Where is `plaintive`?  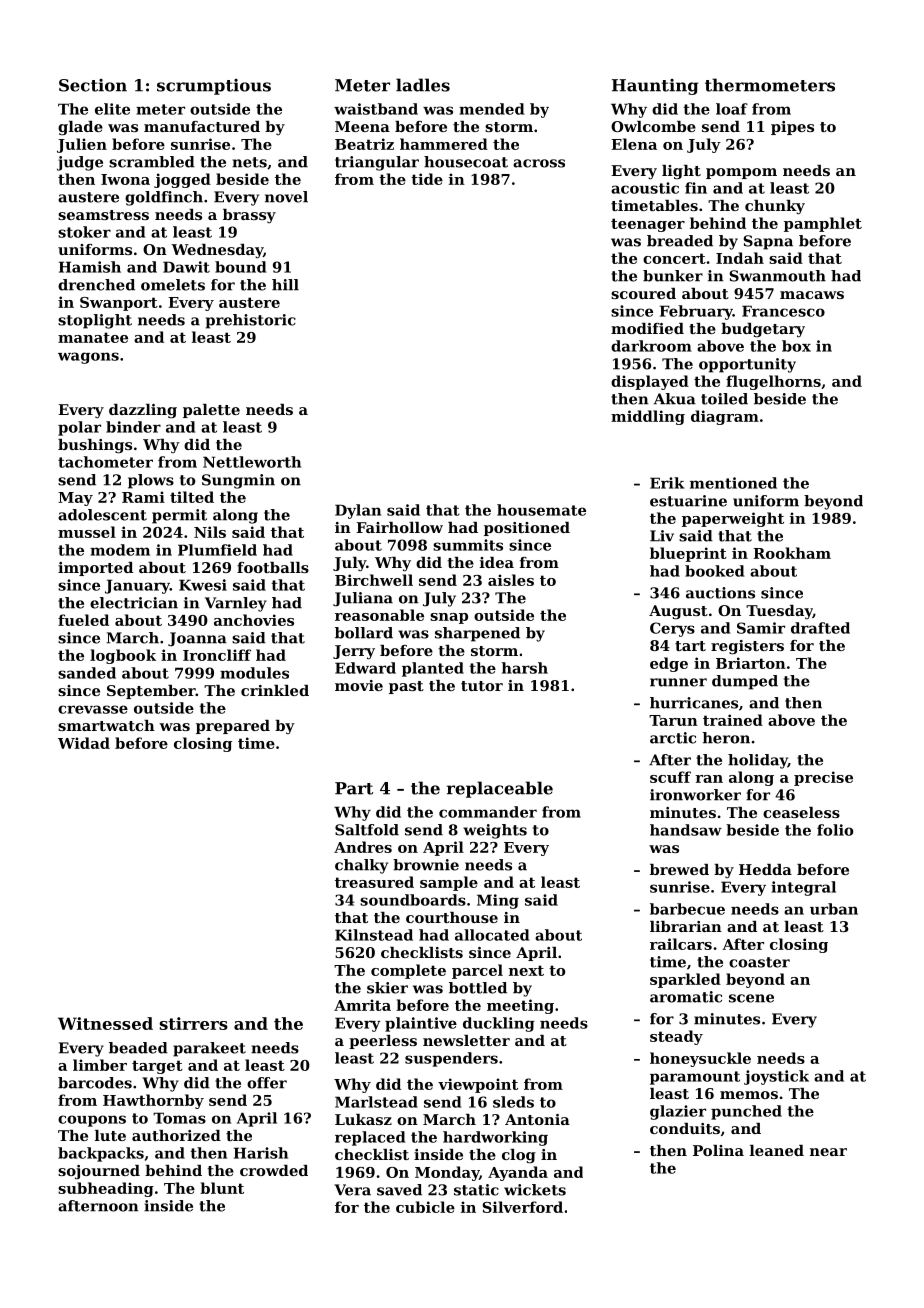 plaintive is located at coordinates (421, 1024).
